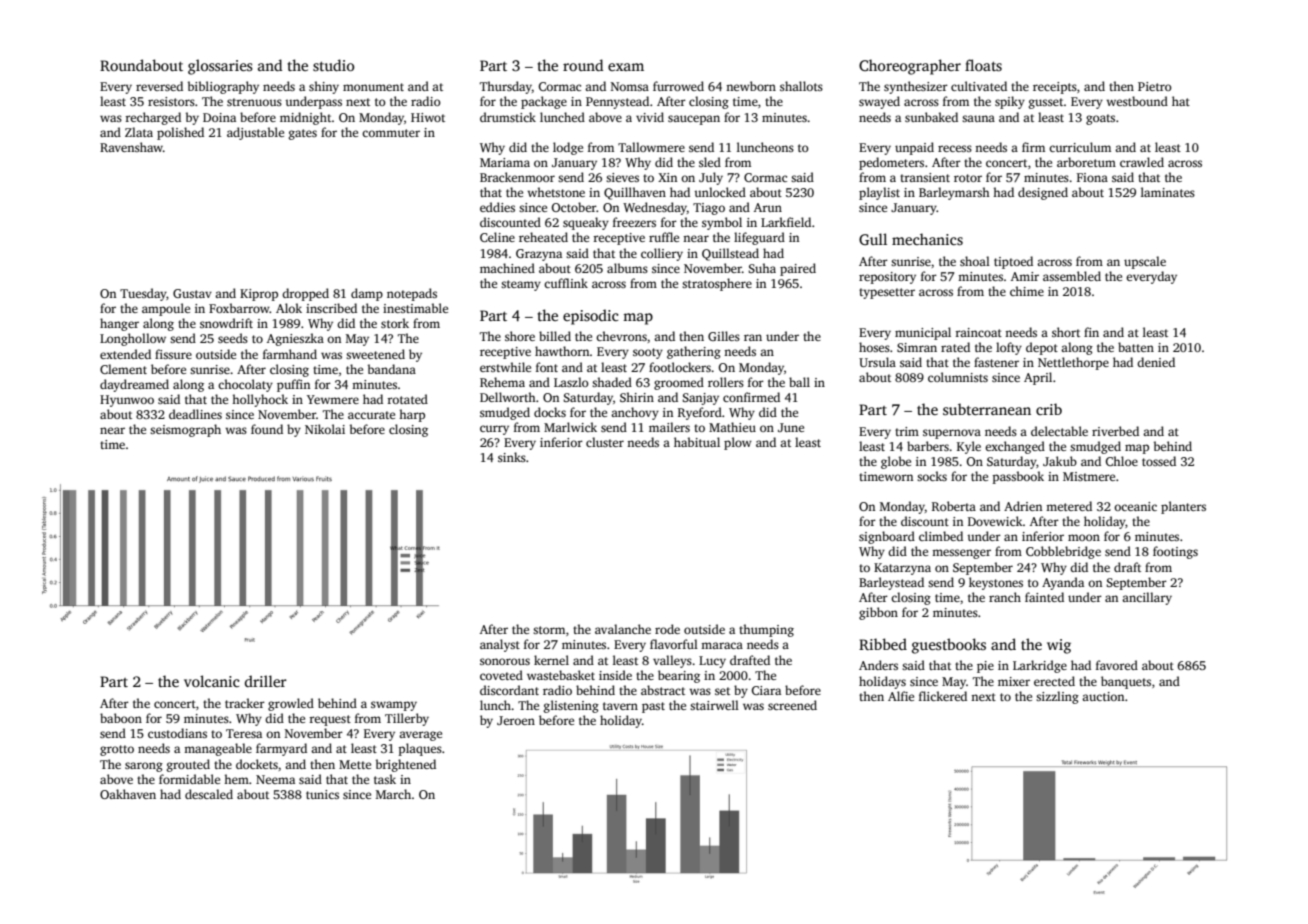 The image size is (1308, 924). Describe the element at coordinates (910, 67) in the screenshot. I see `Choreographer` at that location.
